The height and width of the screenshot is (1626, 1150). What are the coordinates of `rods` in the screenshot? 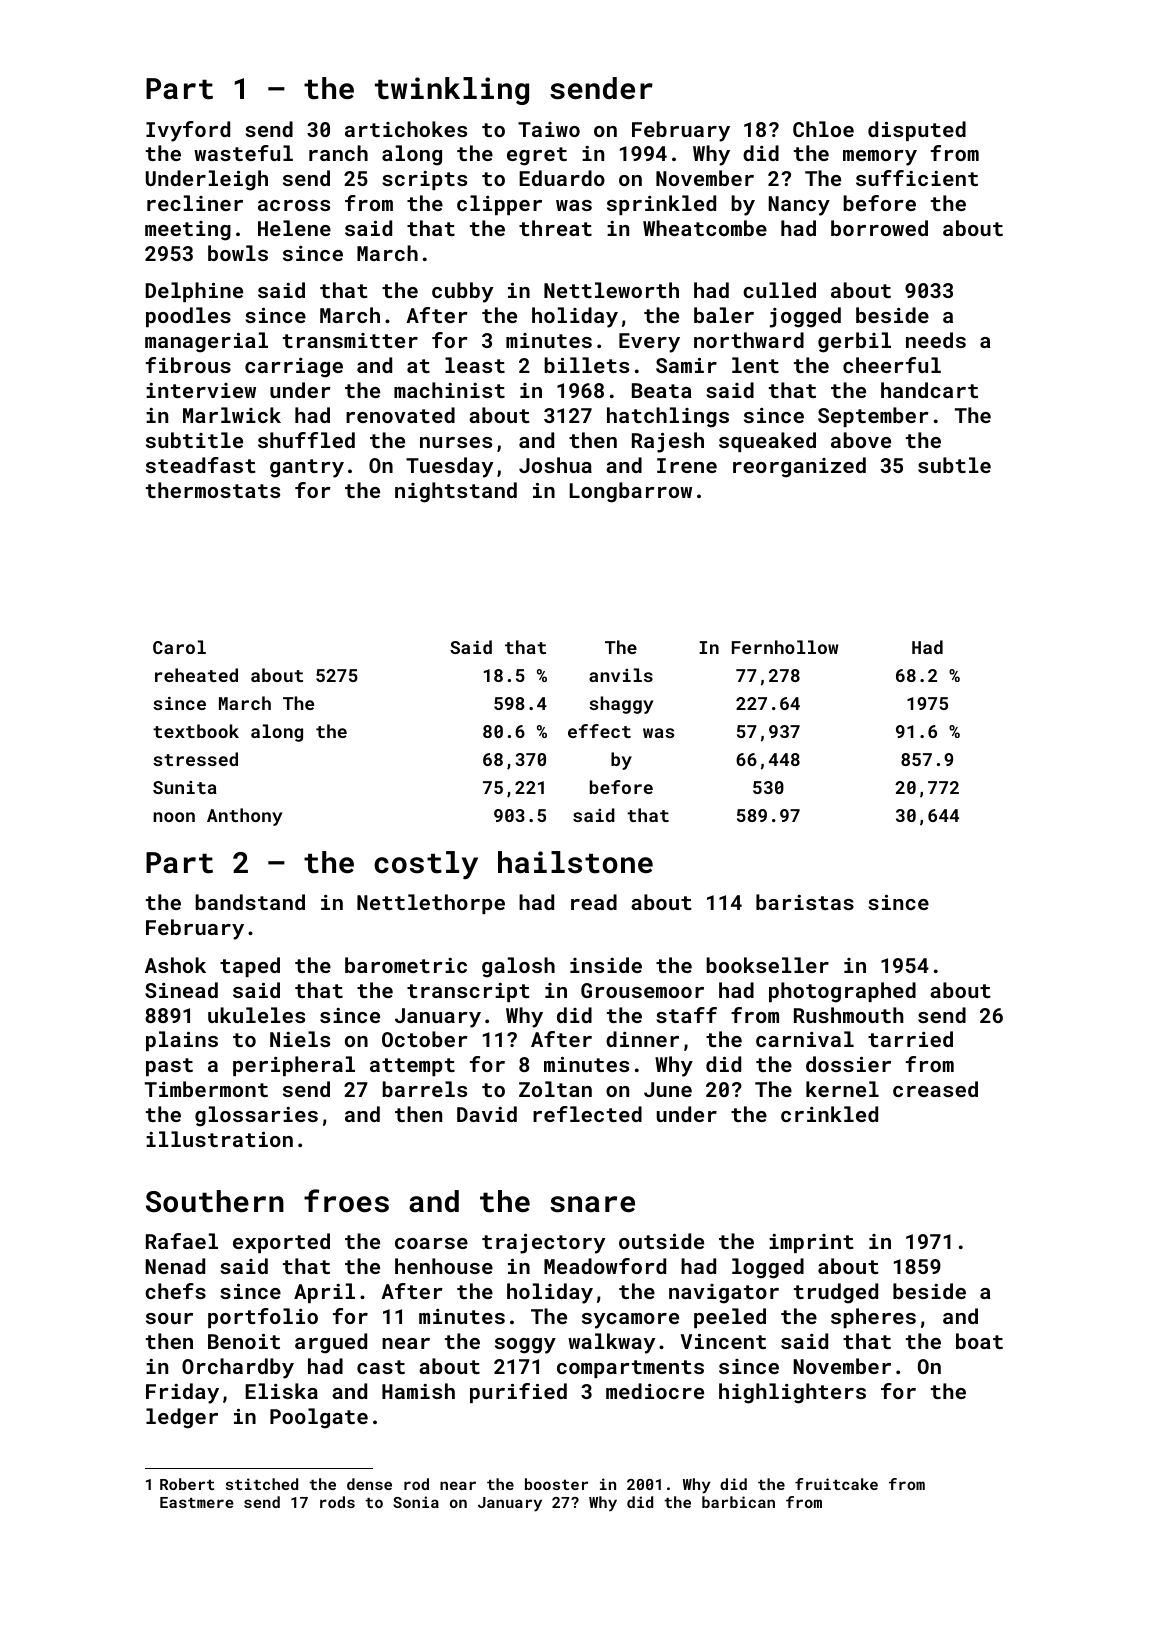 It's located at (337, 1502).
